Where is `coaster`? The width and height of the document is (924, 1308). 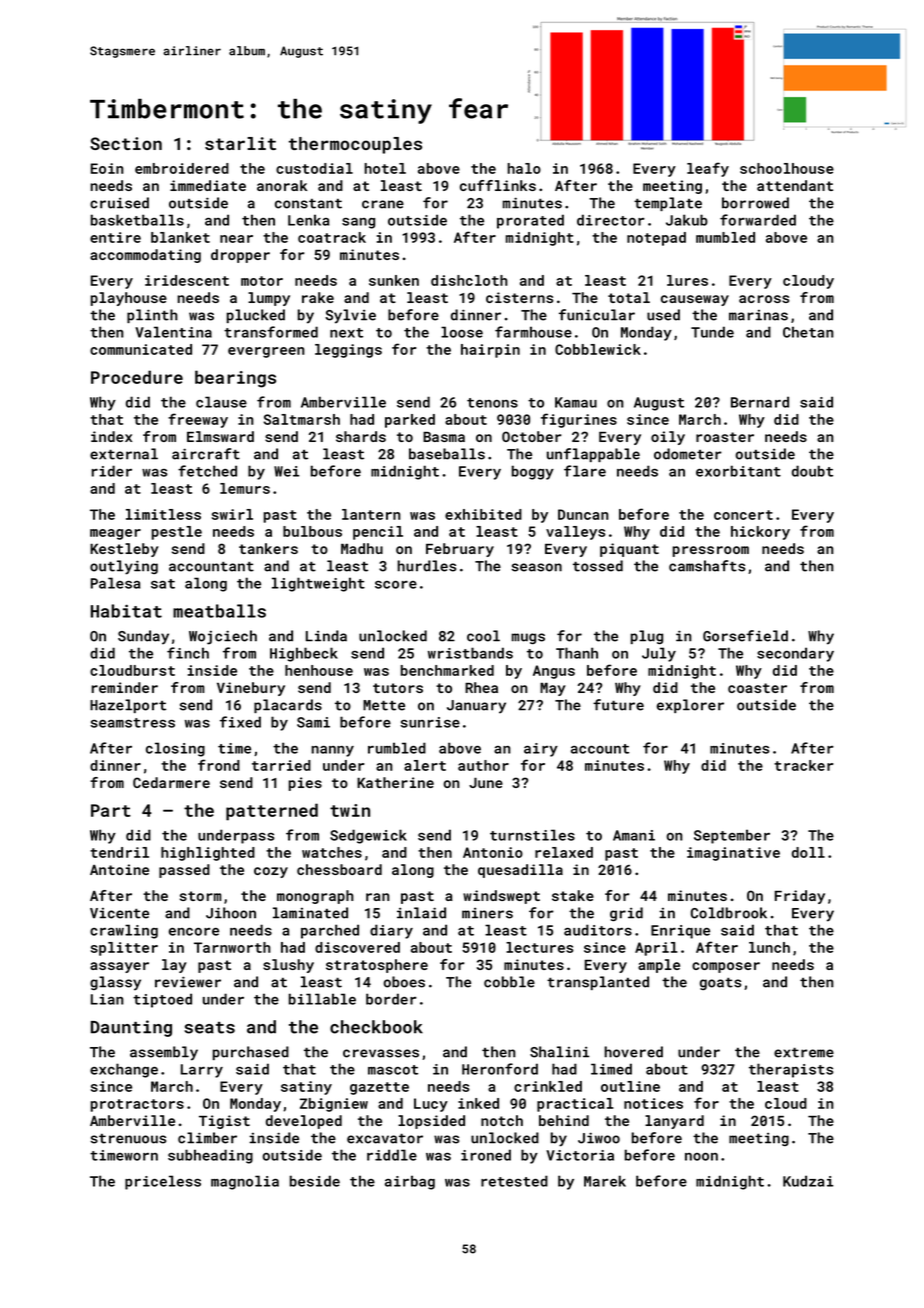 coaster is located at coordinates (757, 688).
